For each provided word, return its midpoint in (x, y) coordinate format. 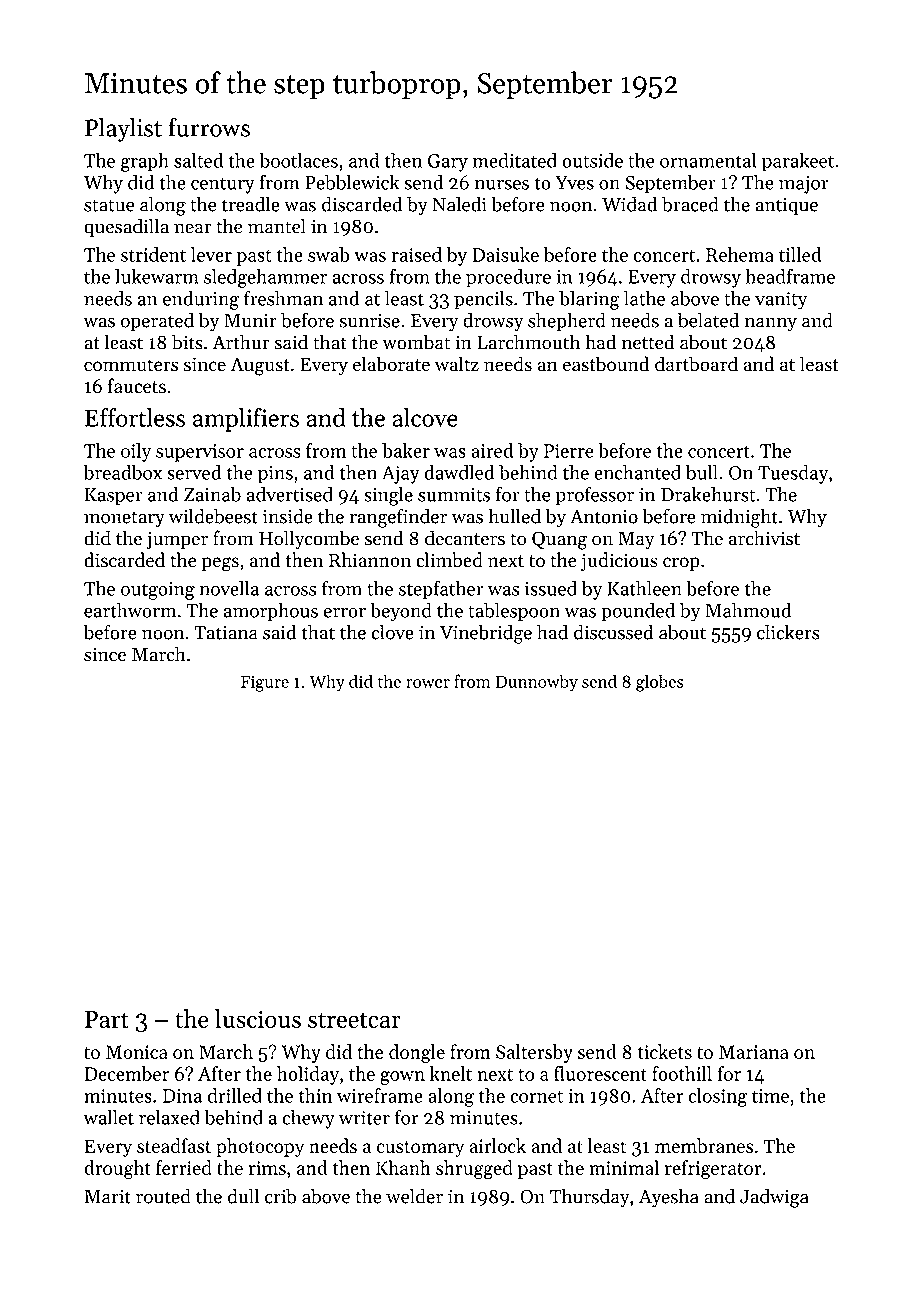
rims (267, 1168)
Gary (448, 163)
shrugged (474, 1170)
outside (592, 160)
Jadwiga (774, 1198)
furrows (209, 127)
